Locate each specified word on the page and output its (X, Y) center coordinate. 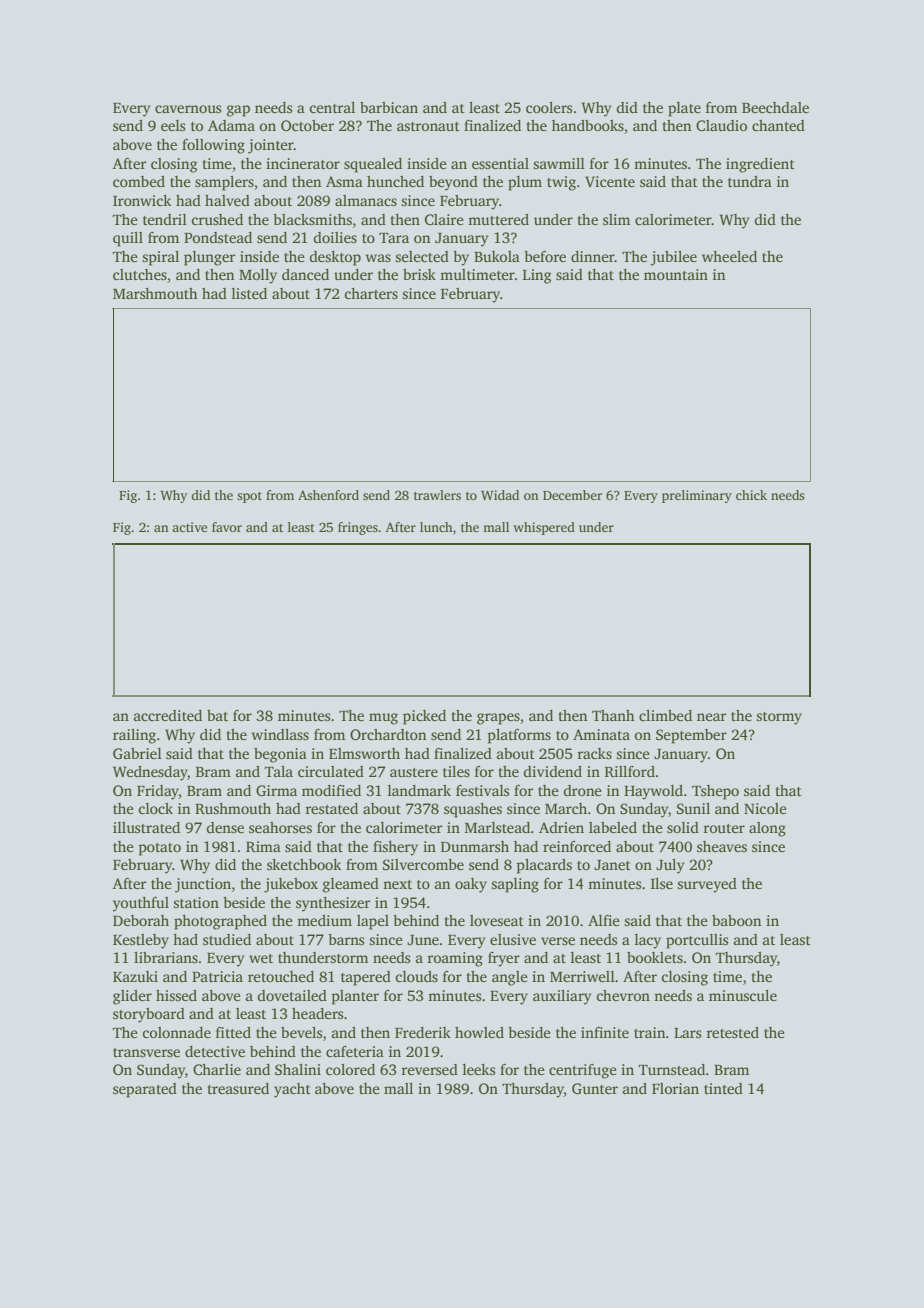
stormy (779, 718)
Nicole (765, 808)
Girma (276, 790)
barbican (389, 107)
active (189, 527)
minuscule (743, 995)
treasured (238, 1088)
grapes (498, 719)
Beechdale (775, 107)
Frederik (423, 1032)
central (332, 107)
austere (414, 772)
